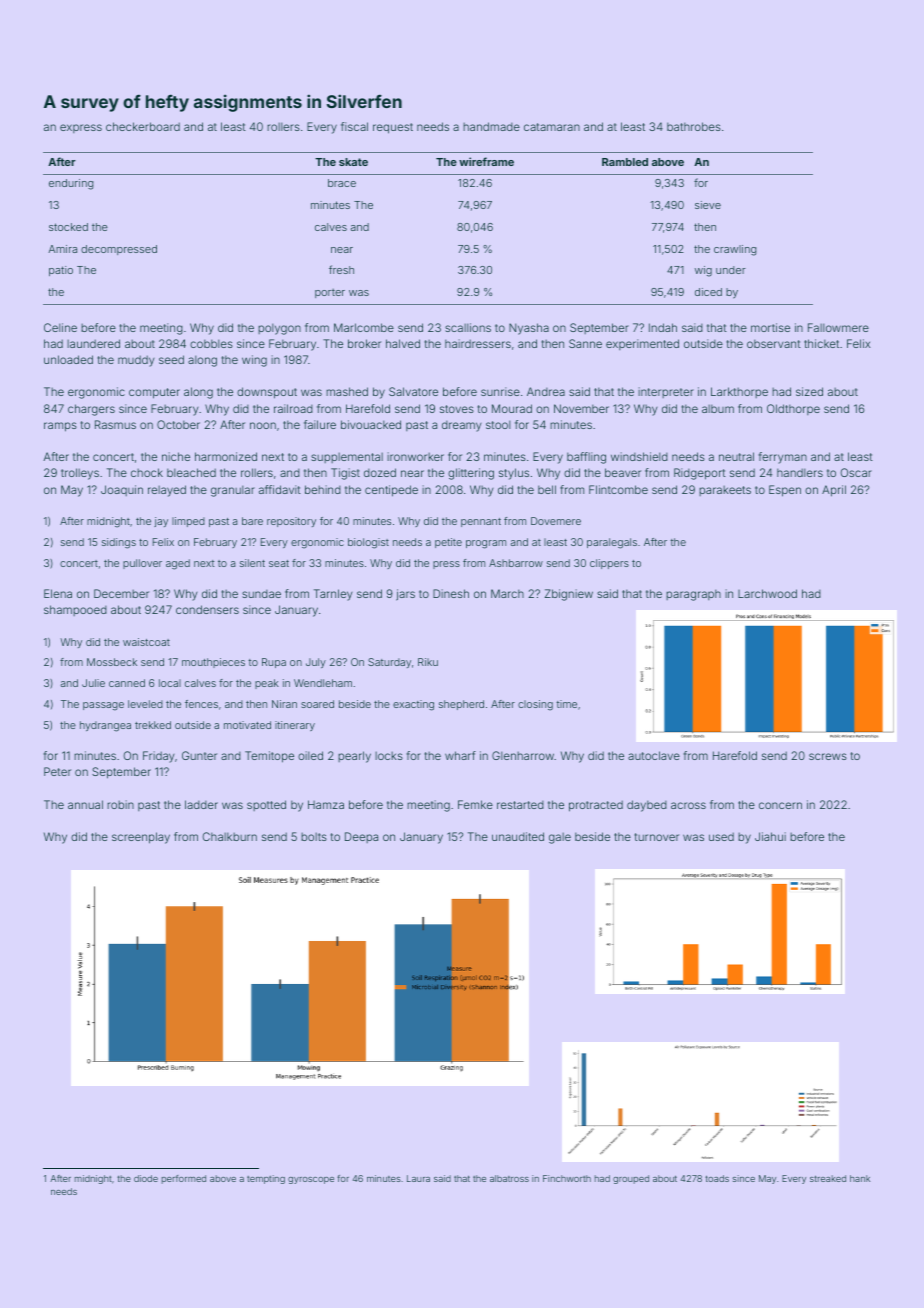 Image resolution: width=924 pixels, height=1308 pixels. Describe the element at coordinates (361, 837) in the screenshot. I see `Deepa` at that location.
